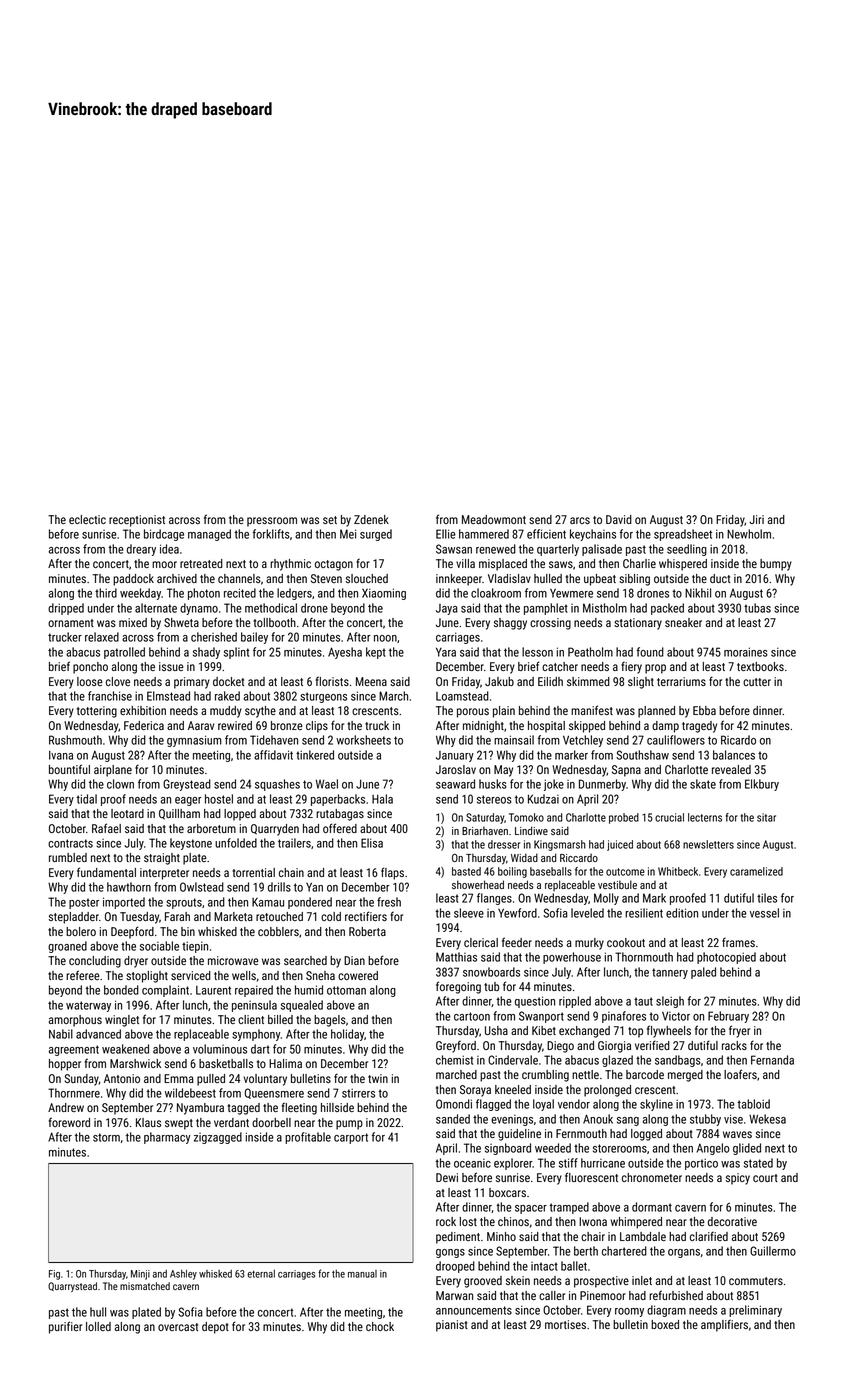 The height and width of the screenshot is (1400, 849). What do you see at coordinates (513, 1164) in the screenshot?
I see `explorer` at bounding box center [513, 1164].
